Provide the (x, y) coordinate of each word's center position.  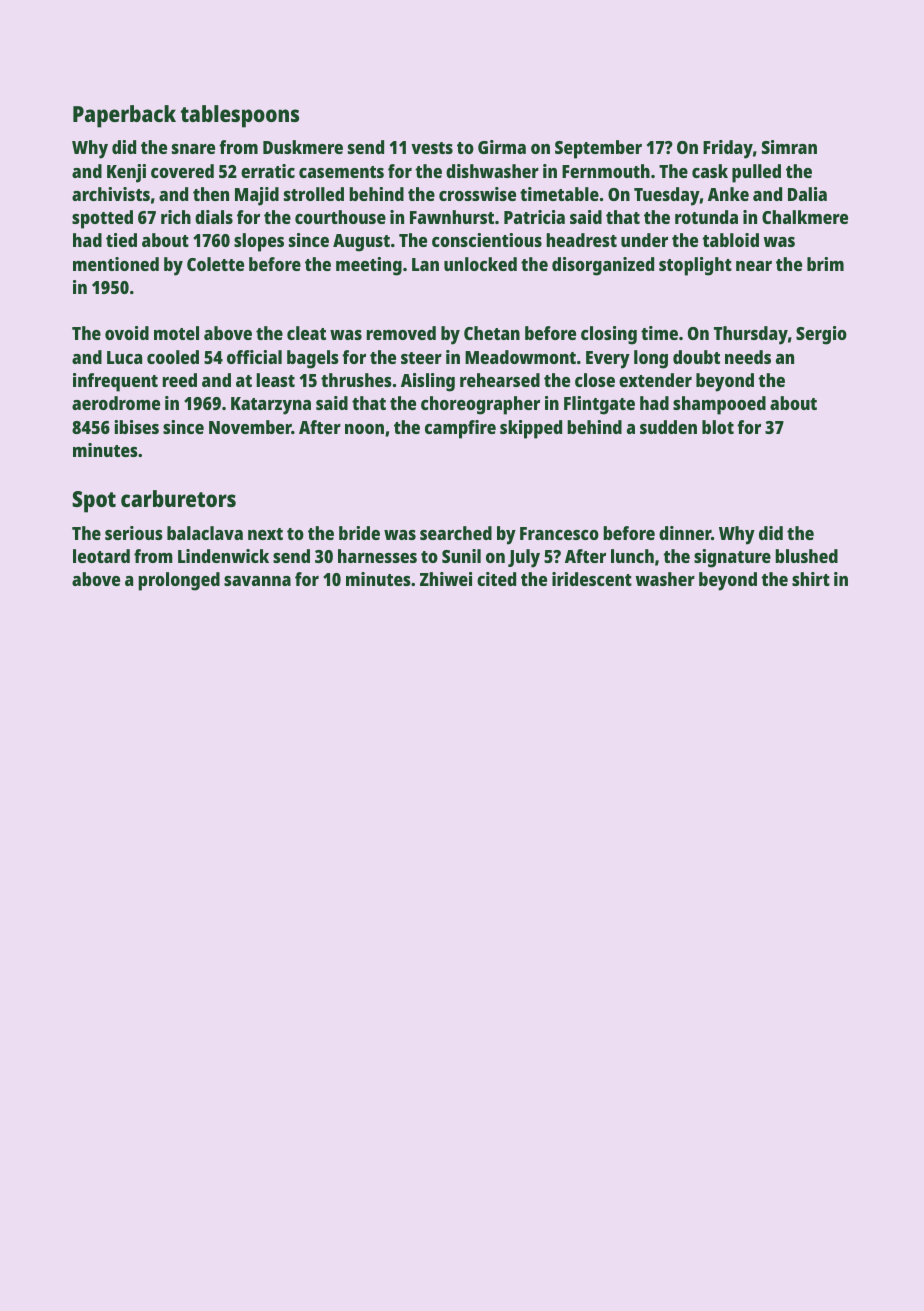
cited (496, 579)
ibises (136, 427)
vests (432, 148)
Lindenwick (223, 556)
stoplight (695, 266)
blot (718, 427)
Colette (215, 264)
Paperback (124, 116)
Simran (789, 147)
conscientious (487, 240)
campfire (460, 429)
